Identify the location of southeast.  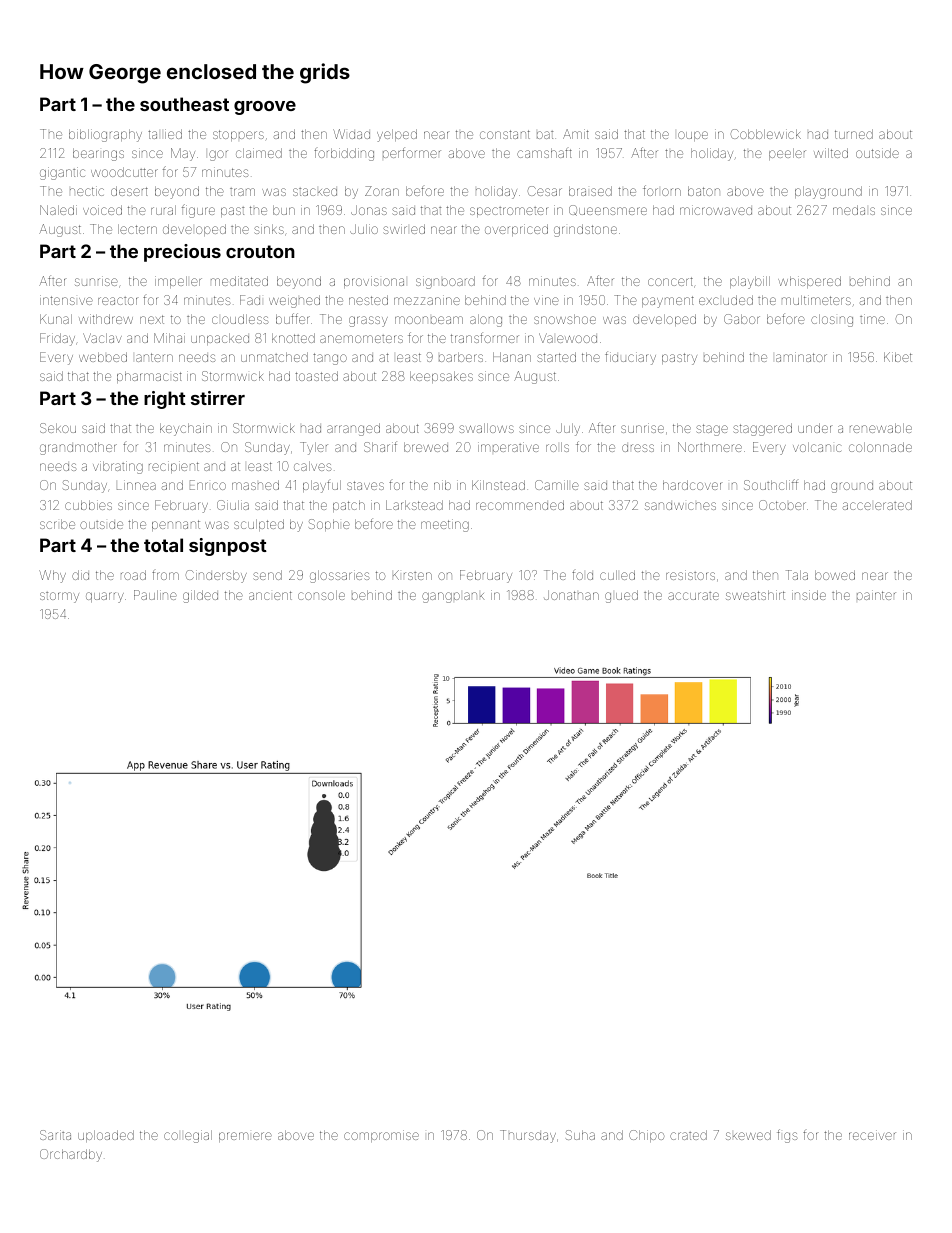
(184, 104).
